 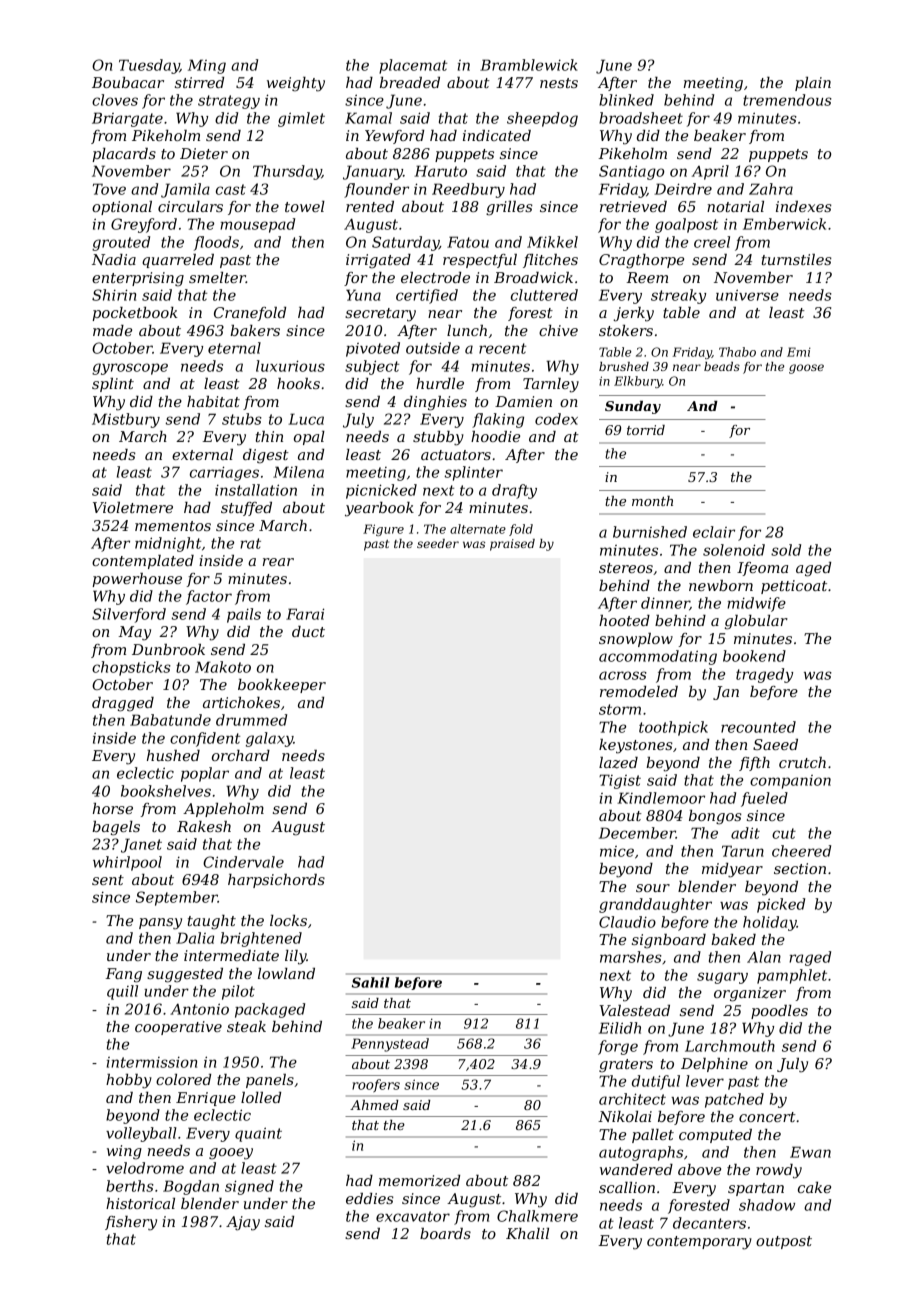 What do you see at coordinates (435, 403) in the screenshot?
I see `dinghies` at bounding box center [435, 403].
